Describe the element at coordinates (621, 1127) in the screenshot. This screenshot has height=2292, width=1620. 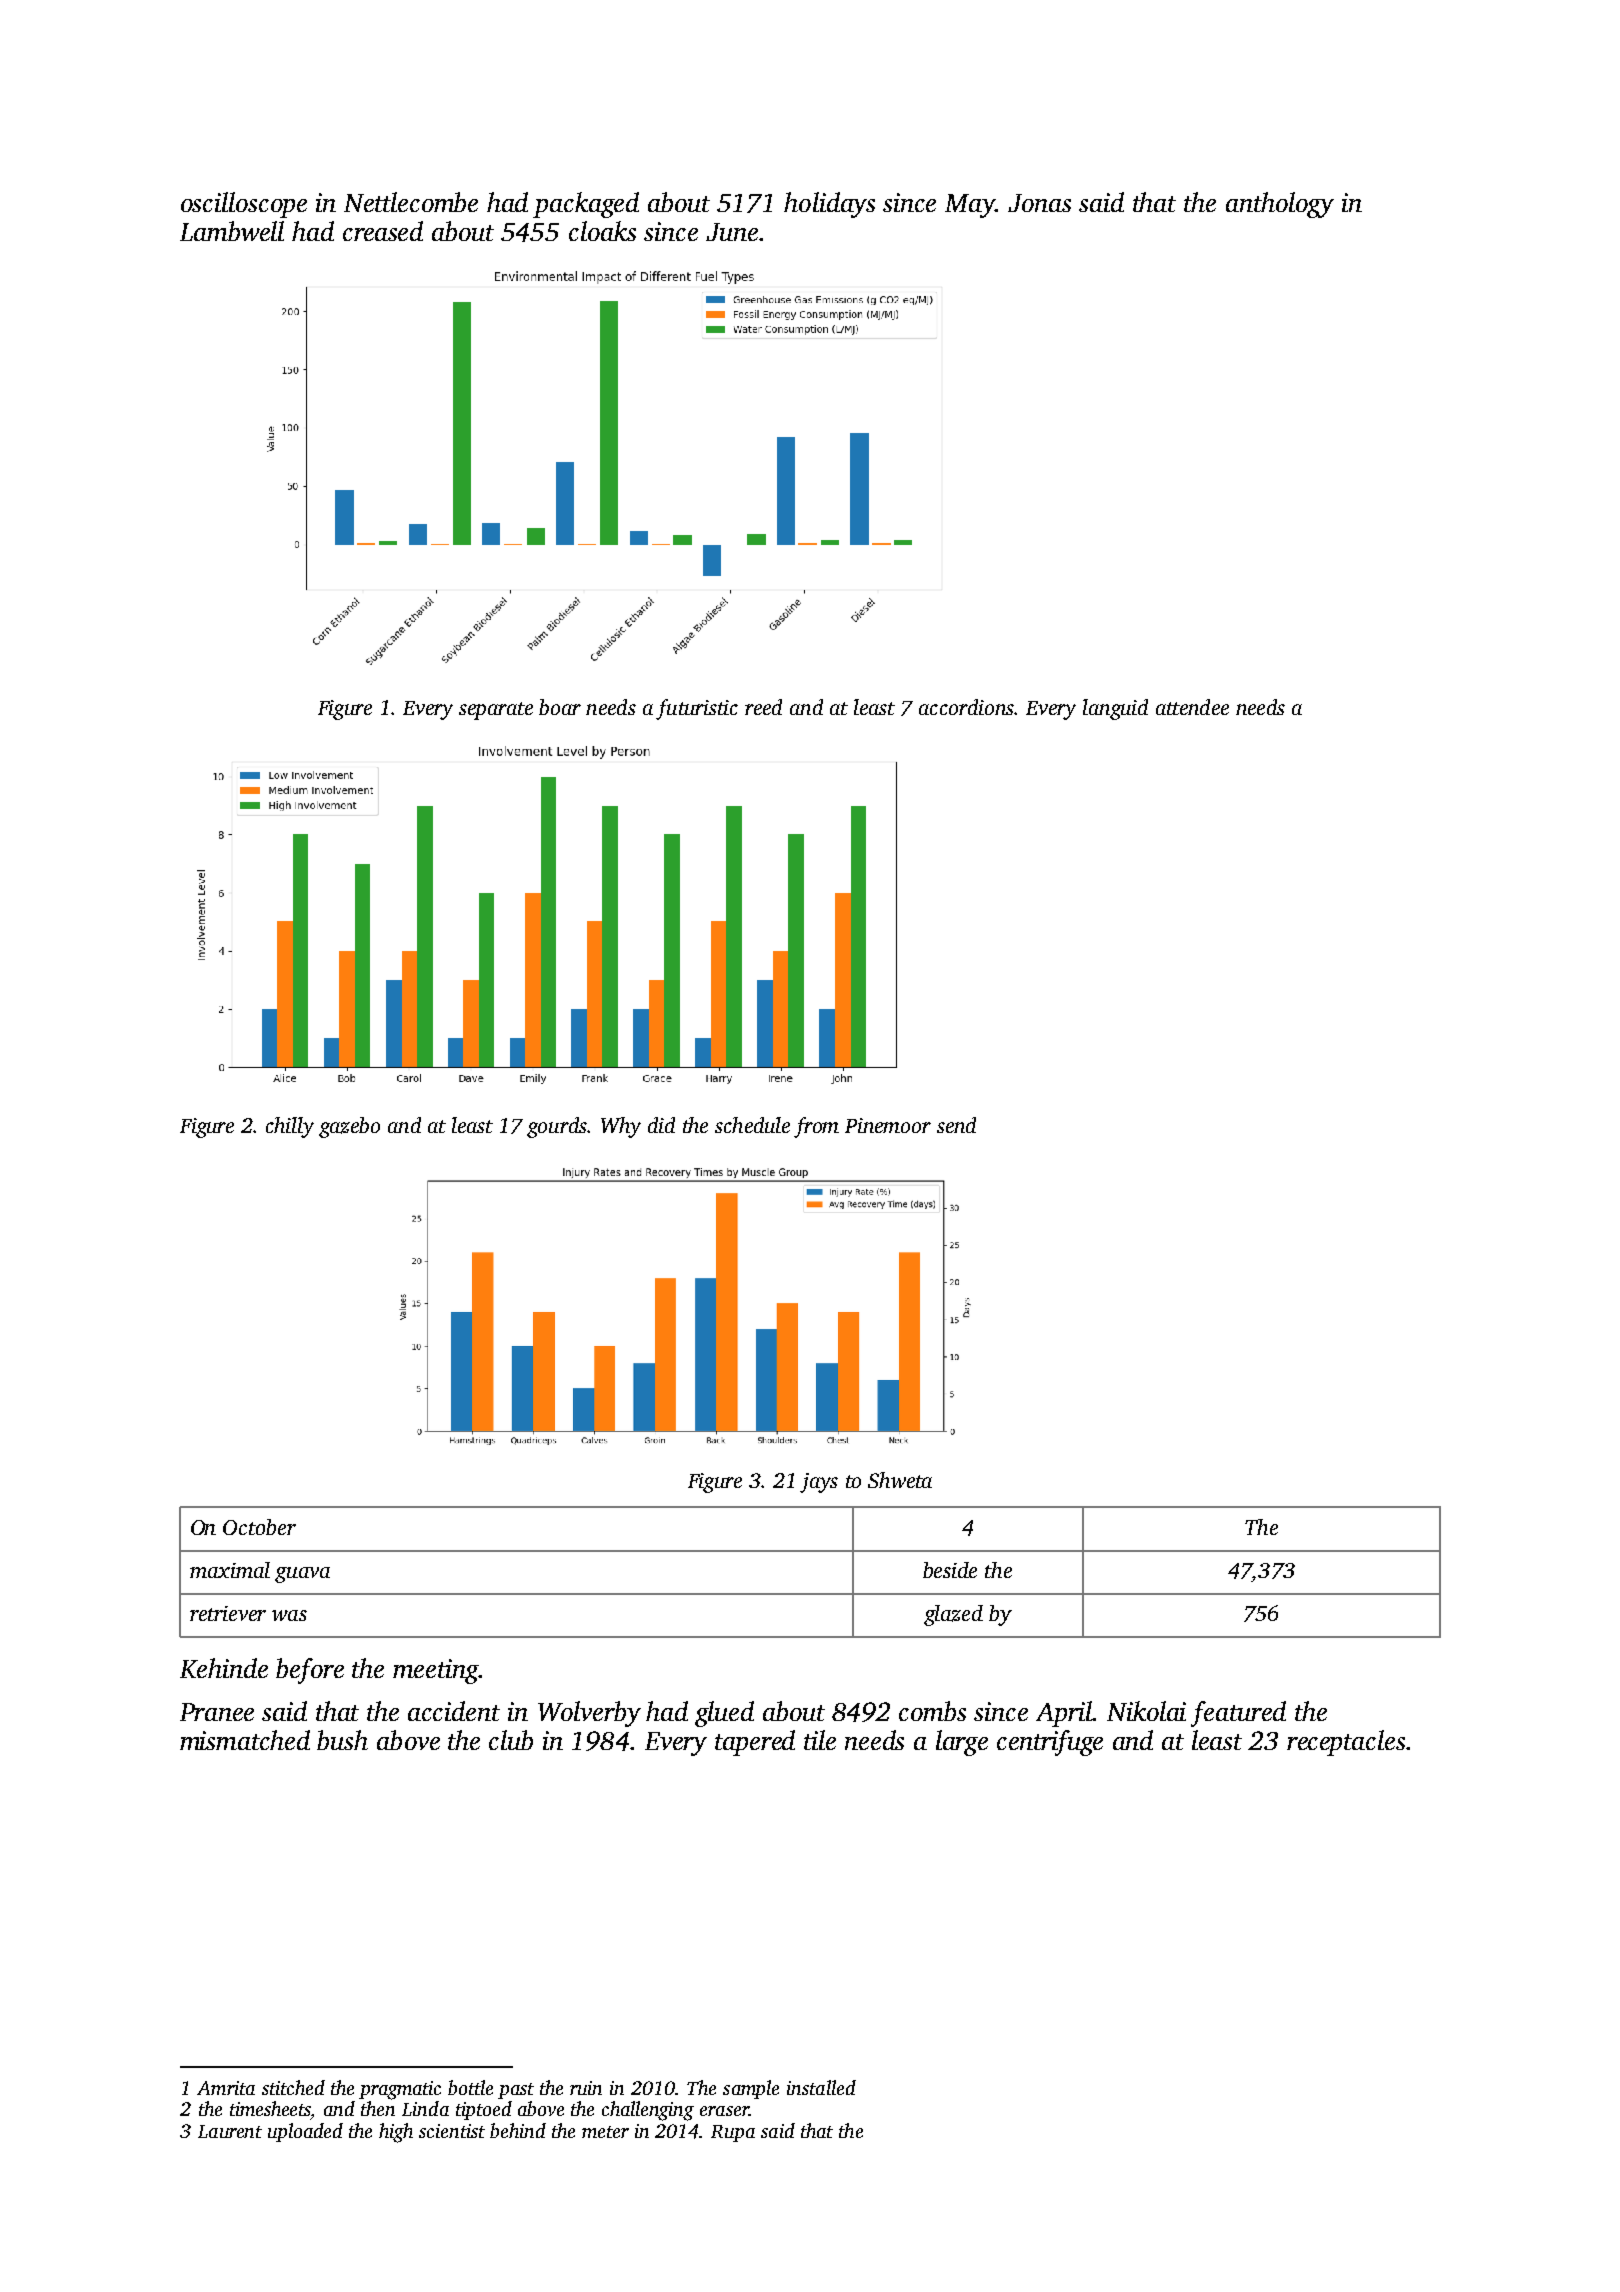
I see `Why` at that location.
